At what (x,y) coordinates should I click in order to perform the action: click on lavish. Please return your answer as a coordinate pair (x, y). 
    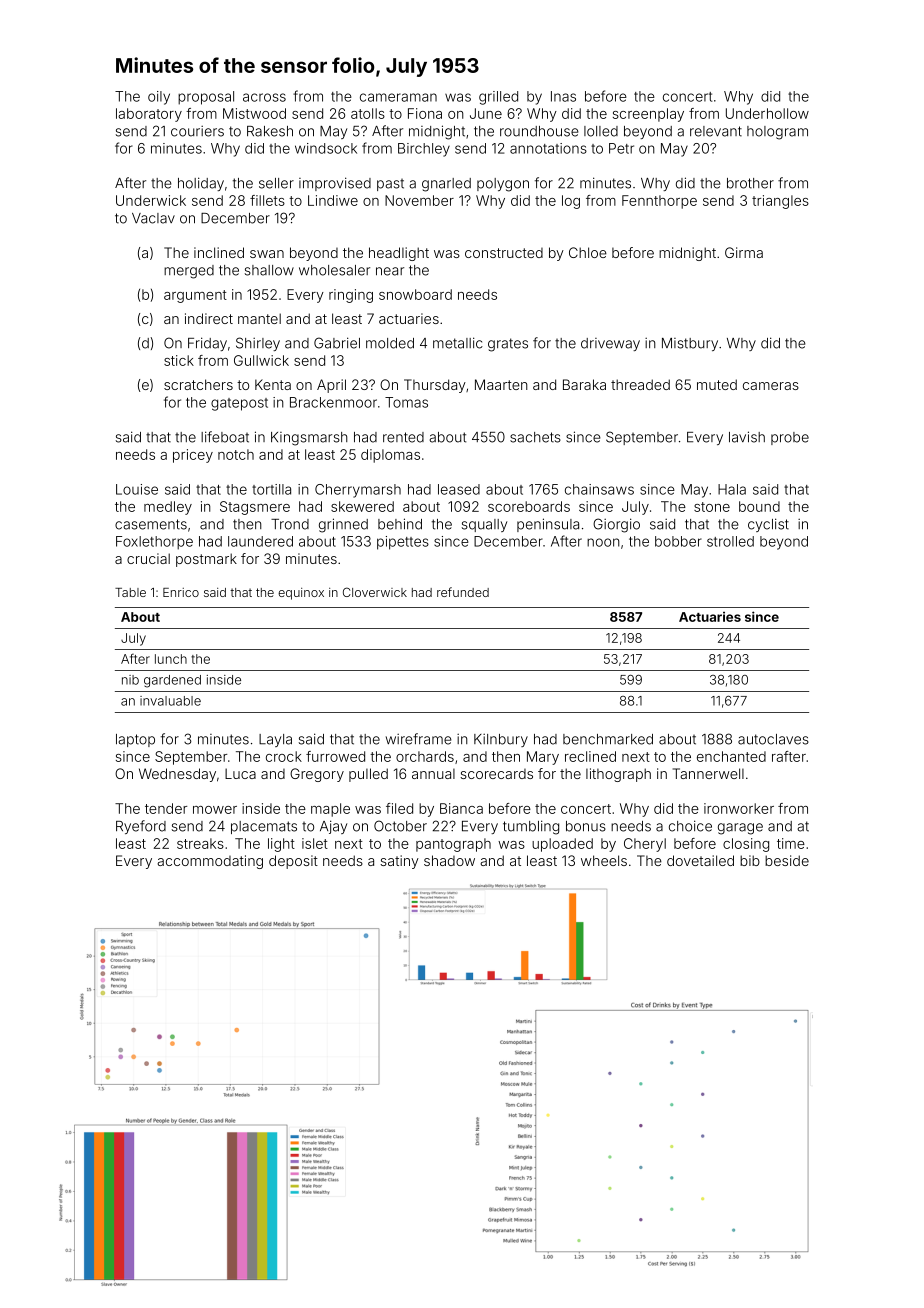
    Looking at the image, I should click on (747, 437).
